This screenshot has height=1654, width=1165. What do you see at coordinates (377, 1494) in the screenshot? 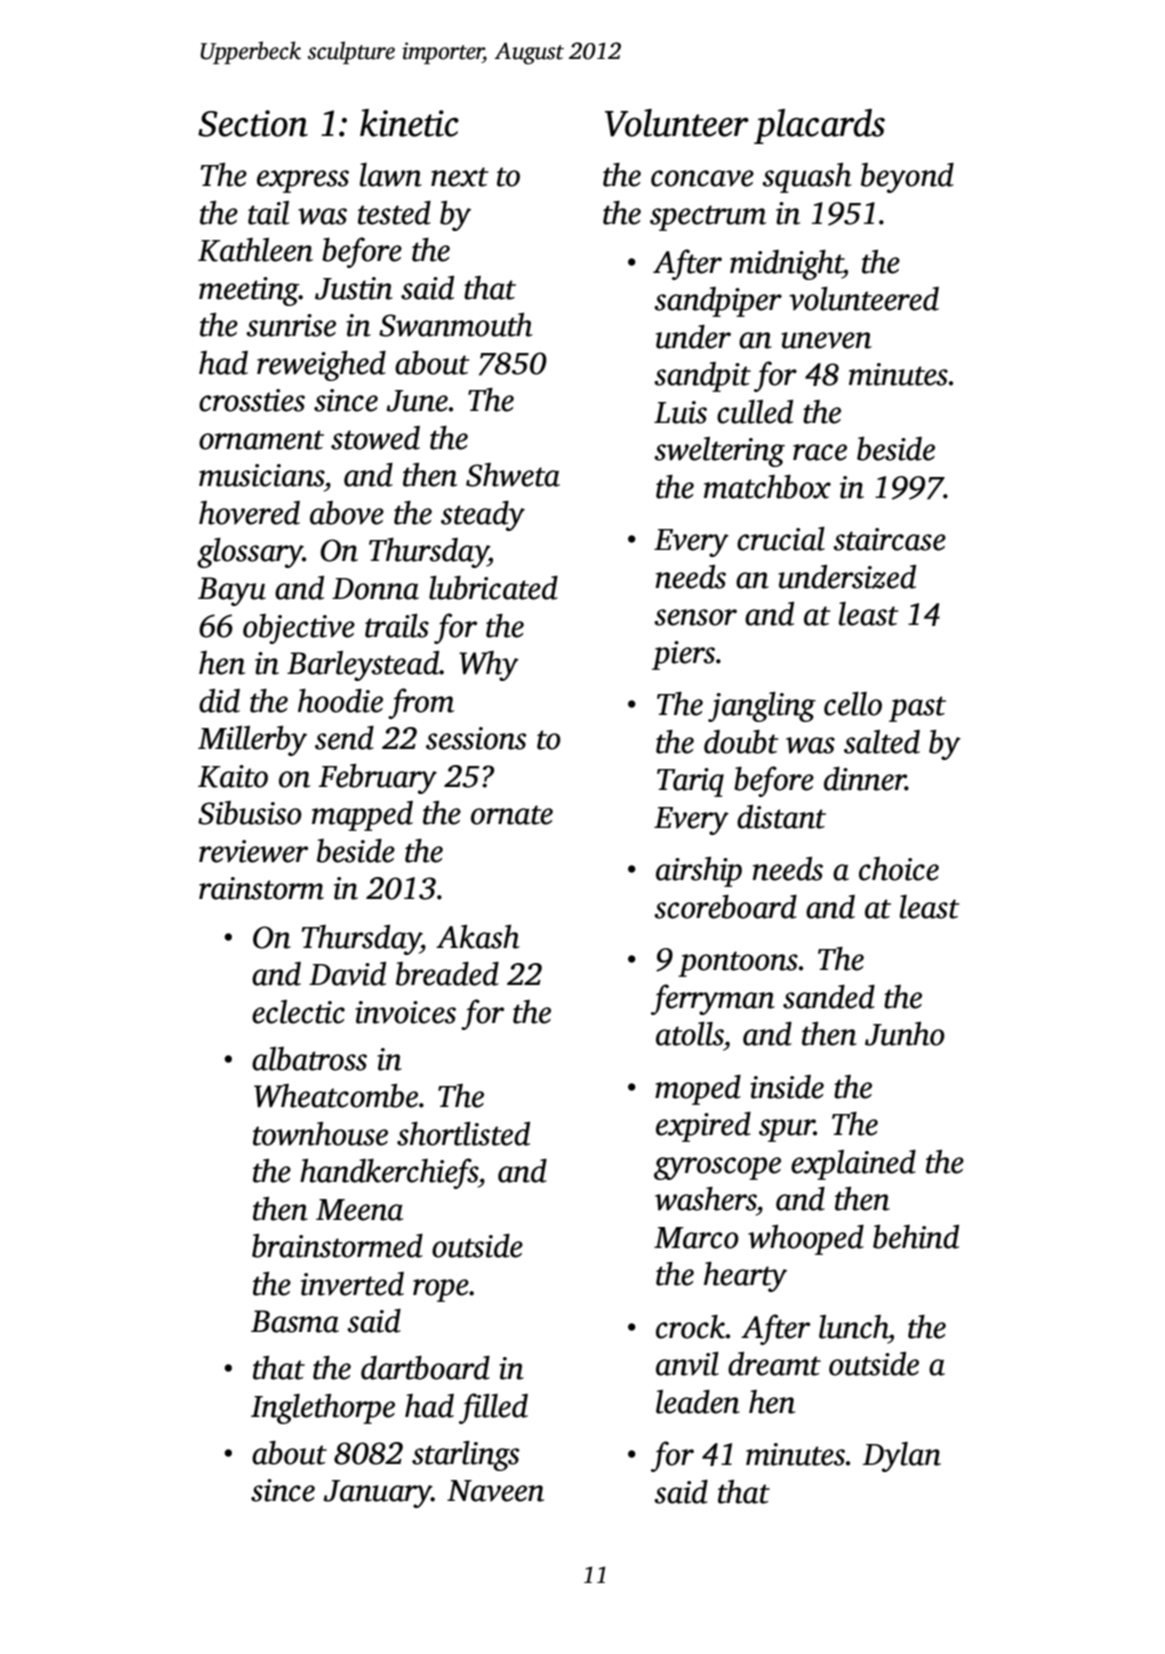
I see `January` at bounding box center [377, 1494].
